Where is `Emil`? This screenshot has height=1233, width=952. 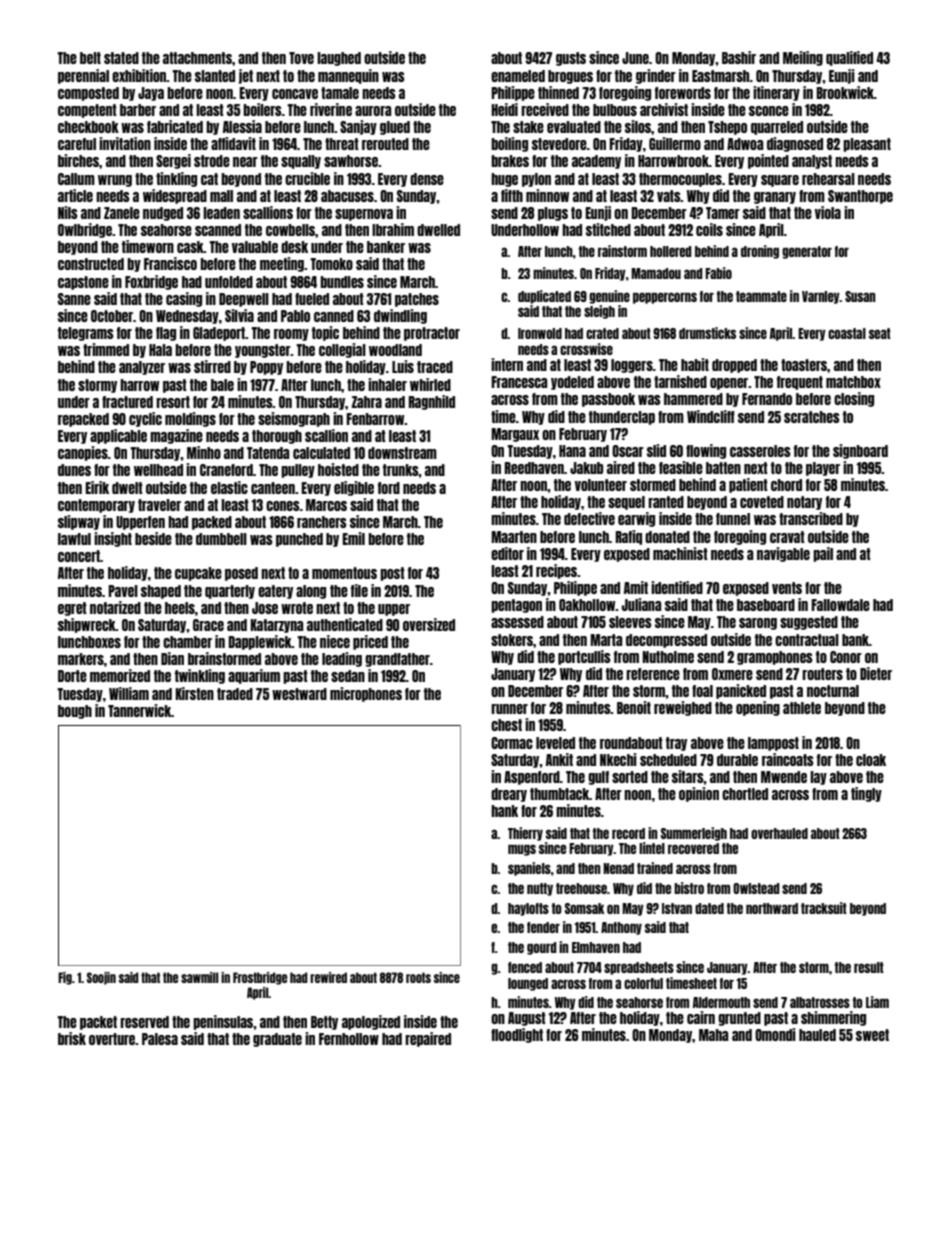
Emil is located at coordinates (353, 538).
